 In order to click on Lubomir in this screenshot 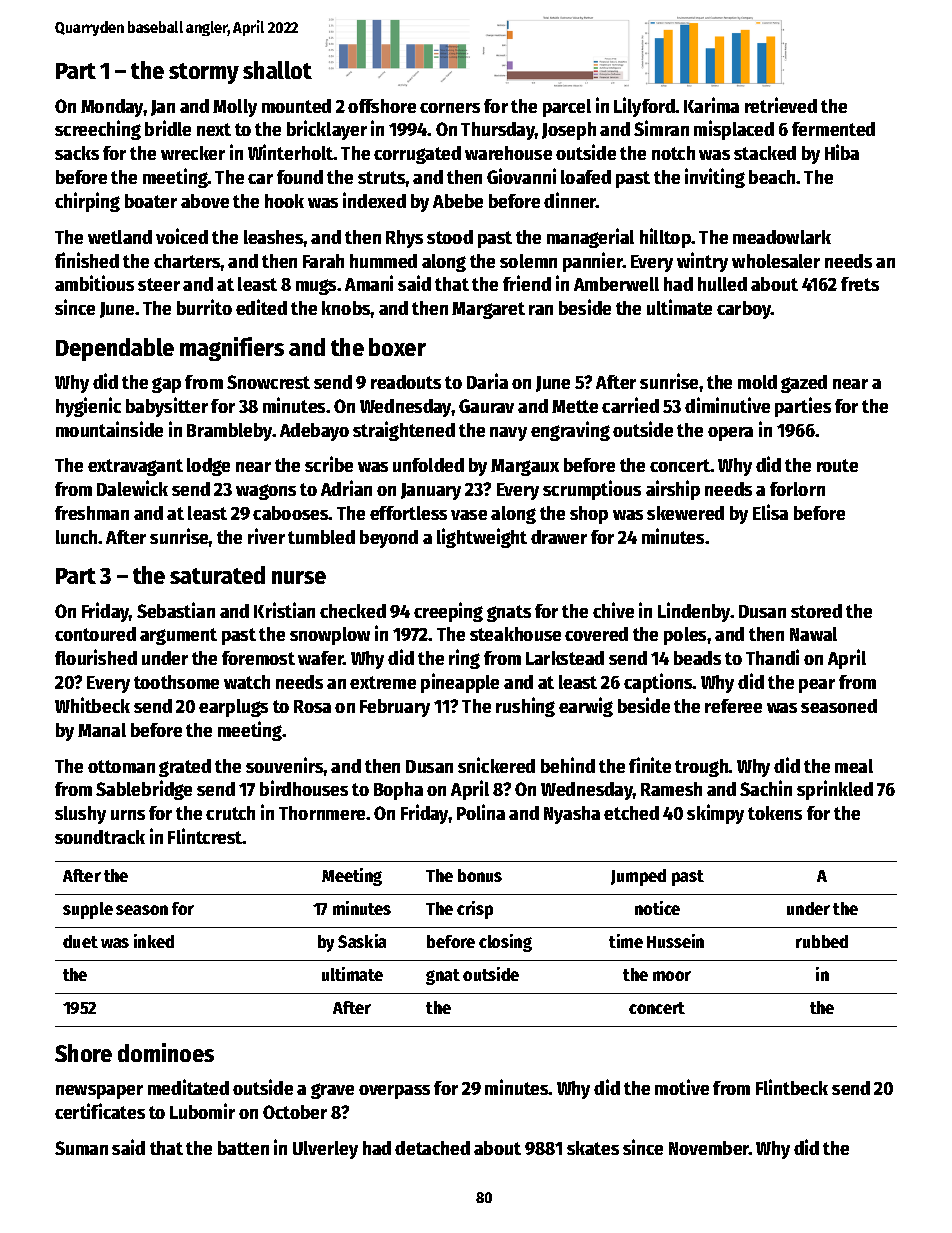, I will do `click(202, 1111)`.
